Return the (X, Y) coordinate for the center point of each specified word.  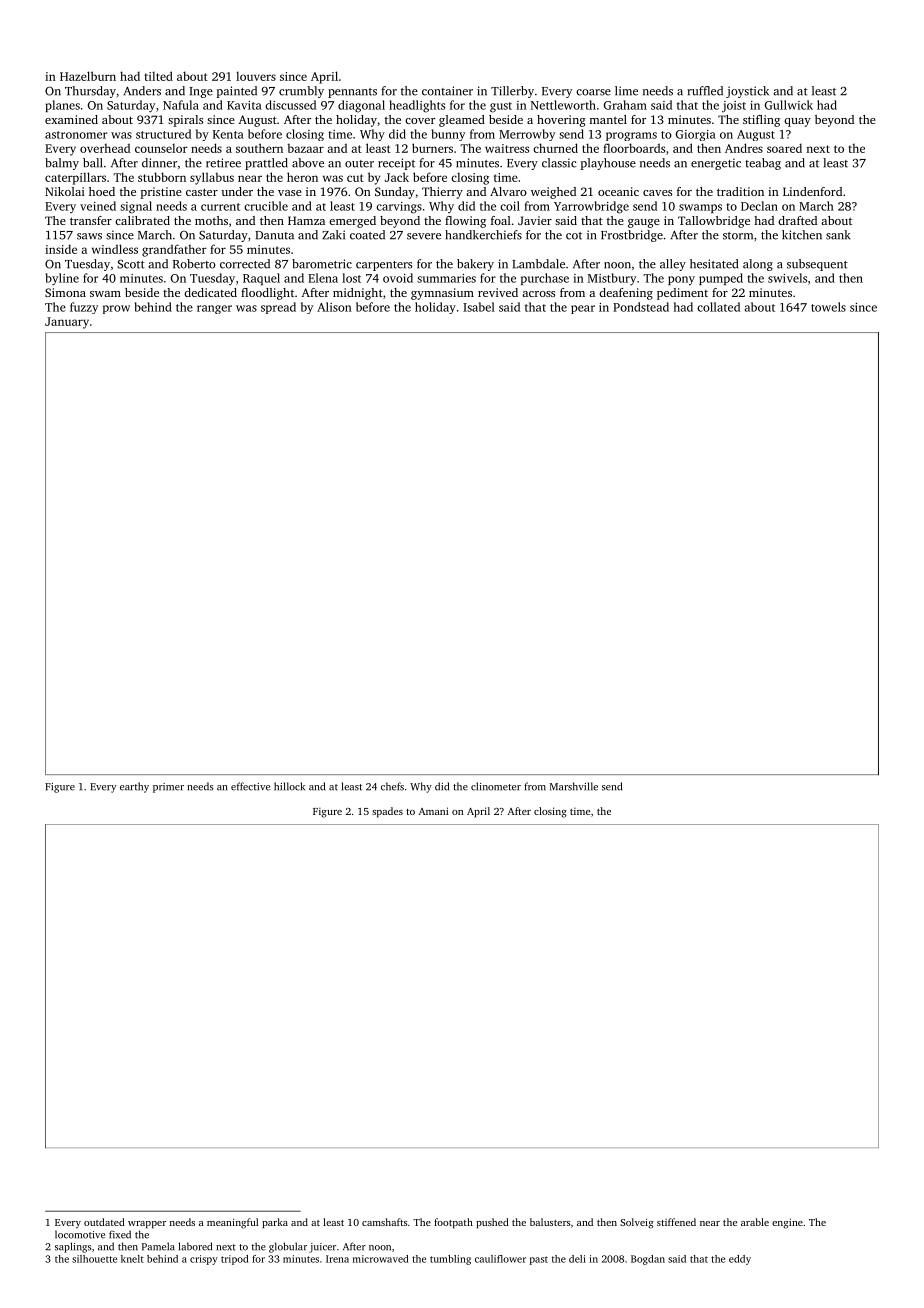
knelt (132, 1259)
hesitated (714, 264)
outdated (104, 1222)
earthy (134, 787)
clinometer (496, 786)
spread (278, 308)
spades (387, 812)
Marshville (574, 786)
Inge (201, 92)
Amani (434, 811)
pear (583, 309)
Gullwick (789, 105)
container (447, 91)
